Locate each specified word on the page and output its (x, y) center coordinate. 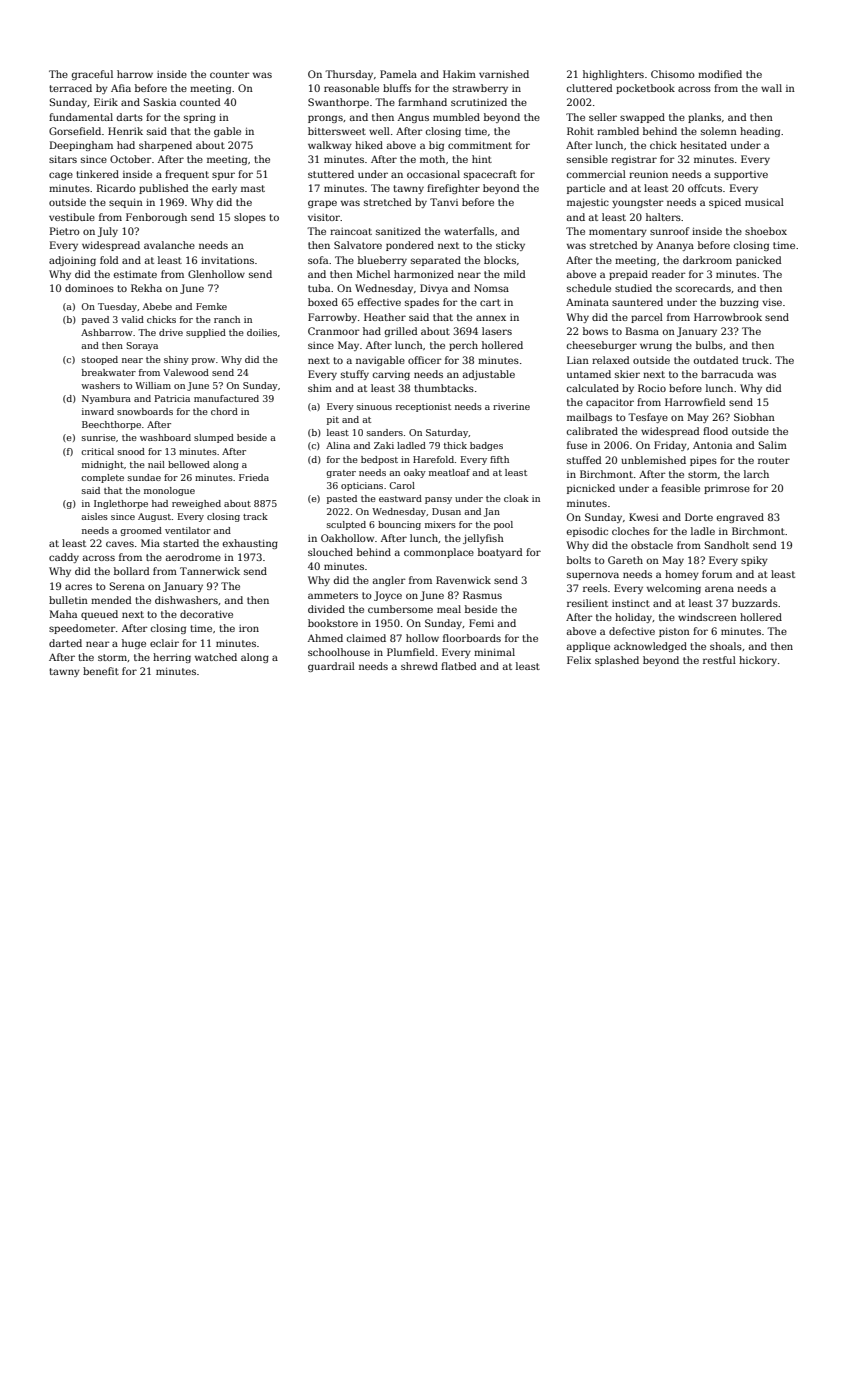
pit (333, 420)
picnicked (591, 489)
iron (249, 628)
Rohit (580, 131)
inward (98, 411)
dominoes (89, 288)
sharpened (165, 146)
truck (755, 360)
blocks (500, 260)
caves (120, 544)
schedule (589, 288)
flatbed (459, 666)
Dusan (446, 511)
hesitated (703, 145)
